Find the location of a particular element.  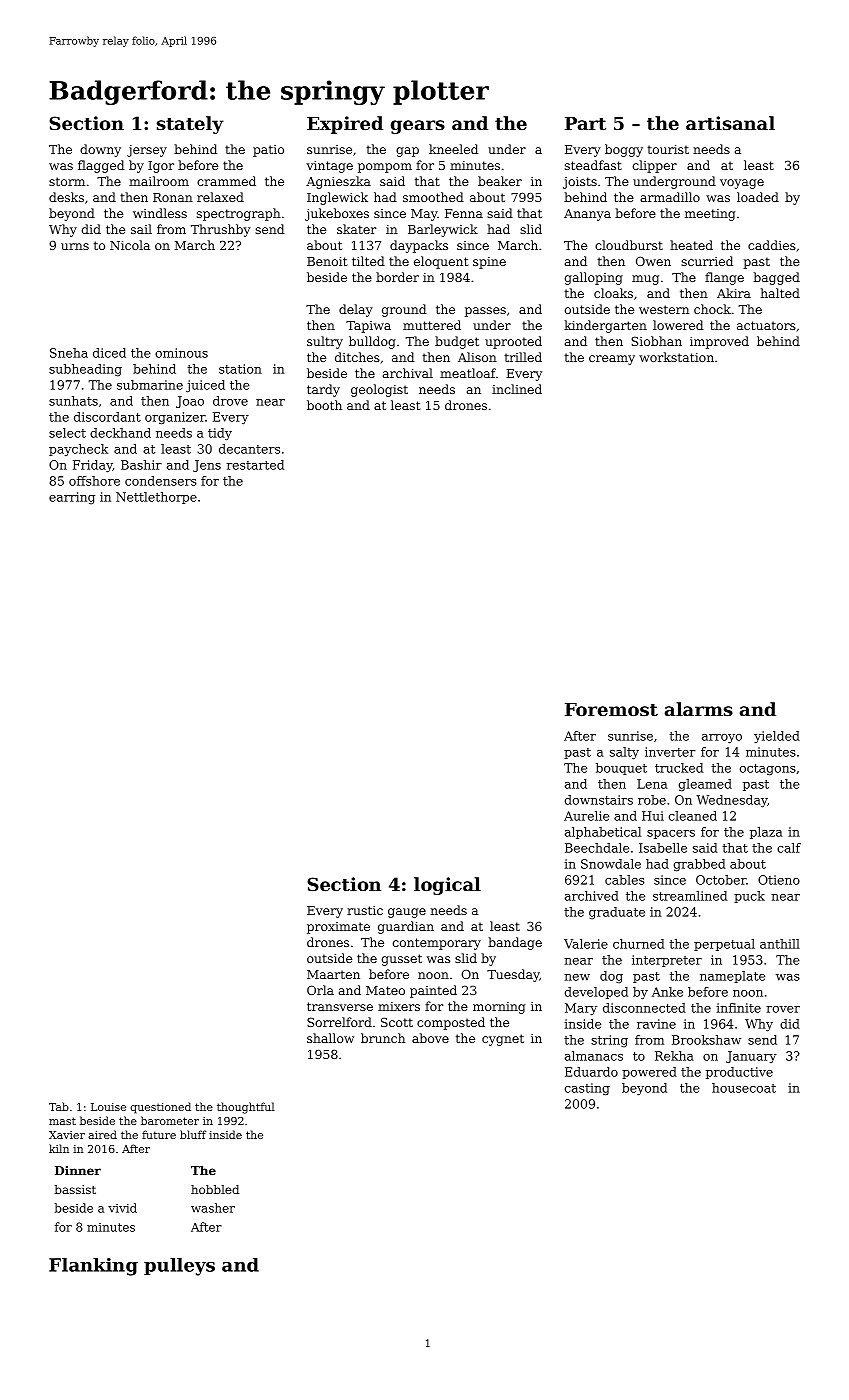

Flanking is located at coordinates (93, 1267).
